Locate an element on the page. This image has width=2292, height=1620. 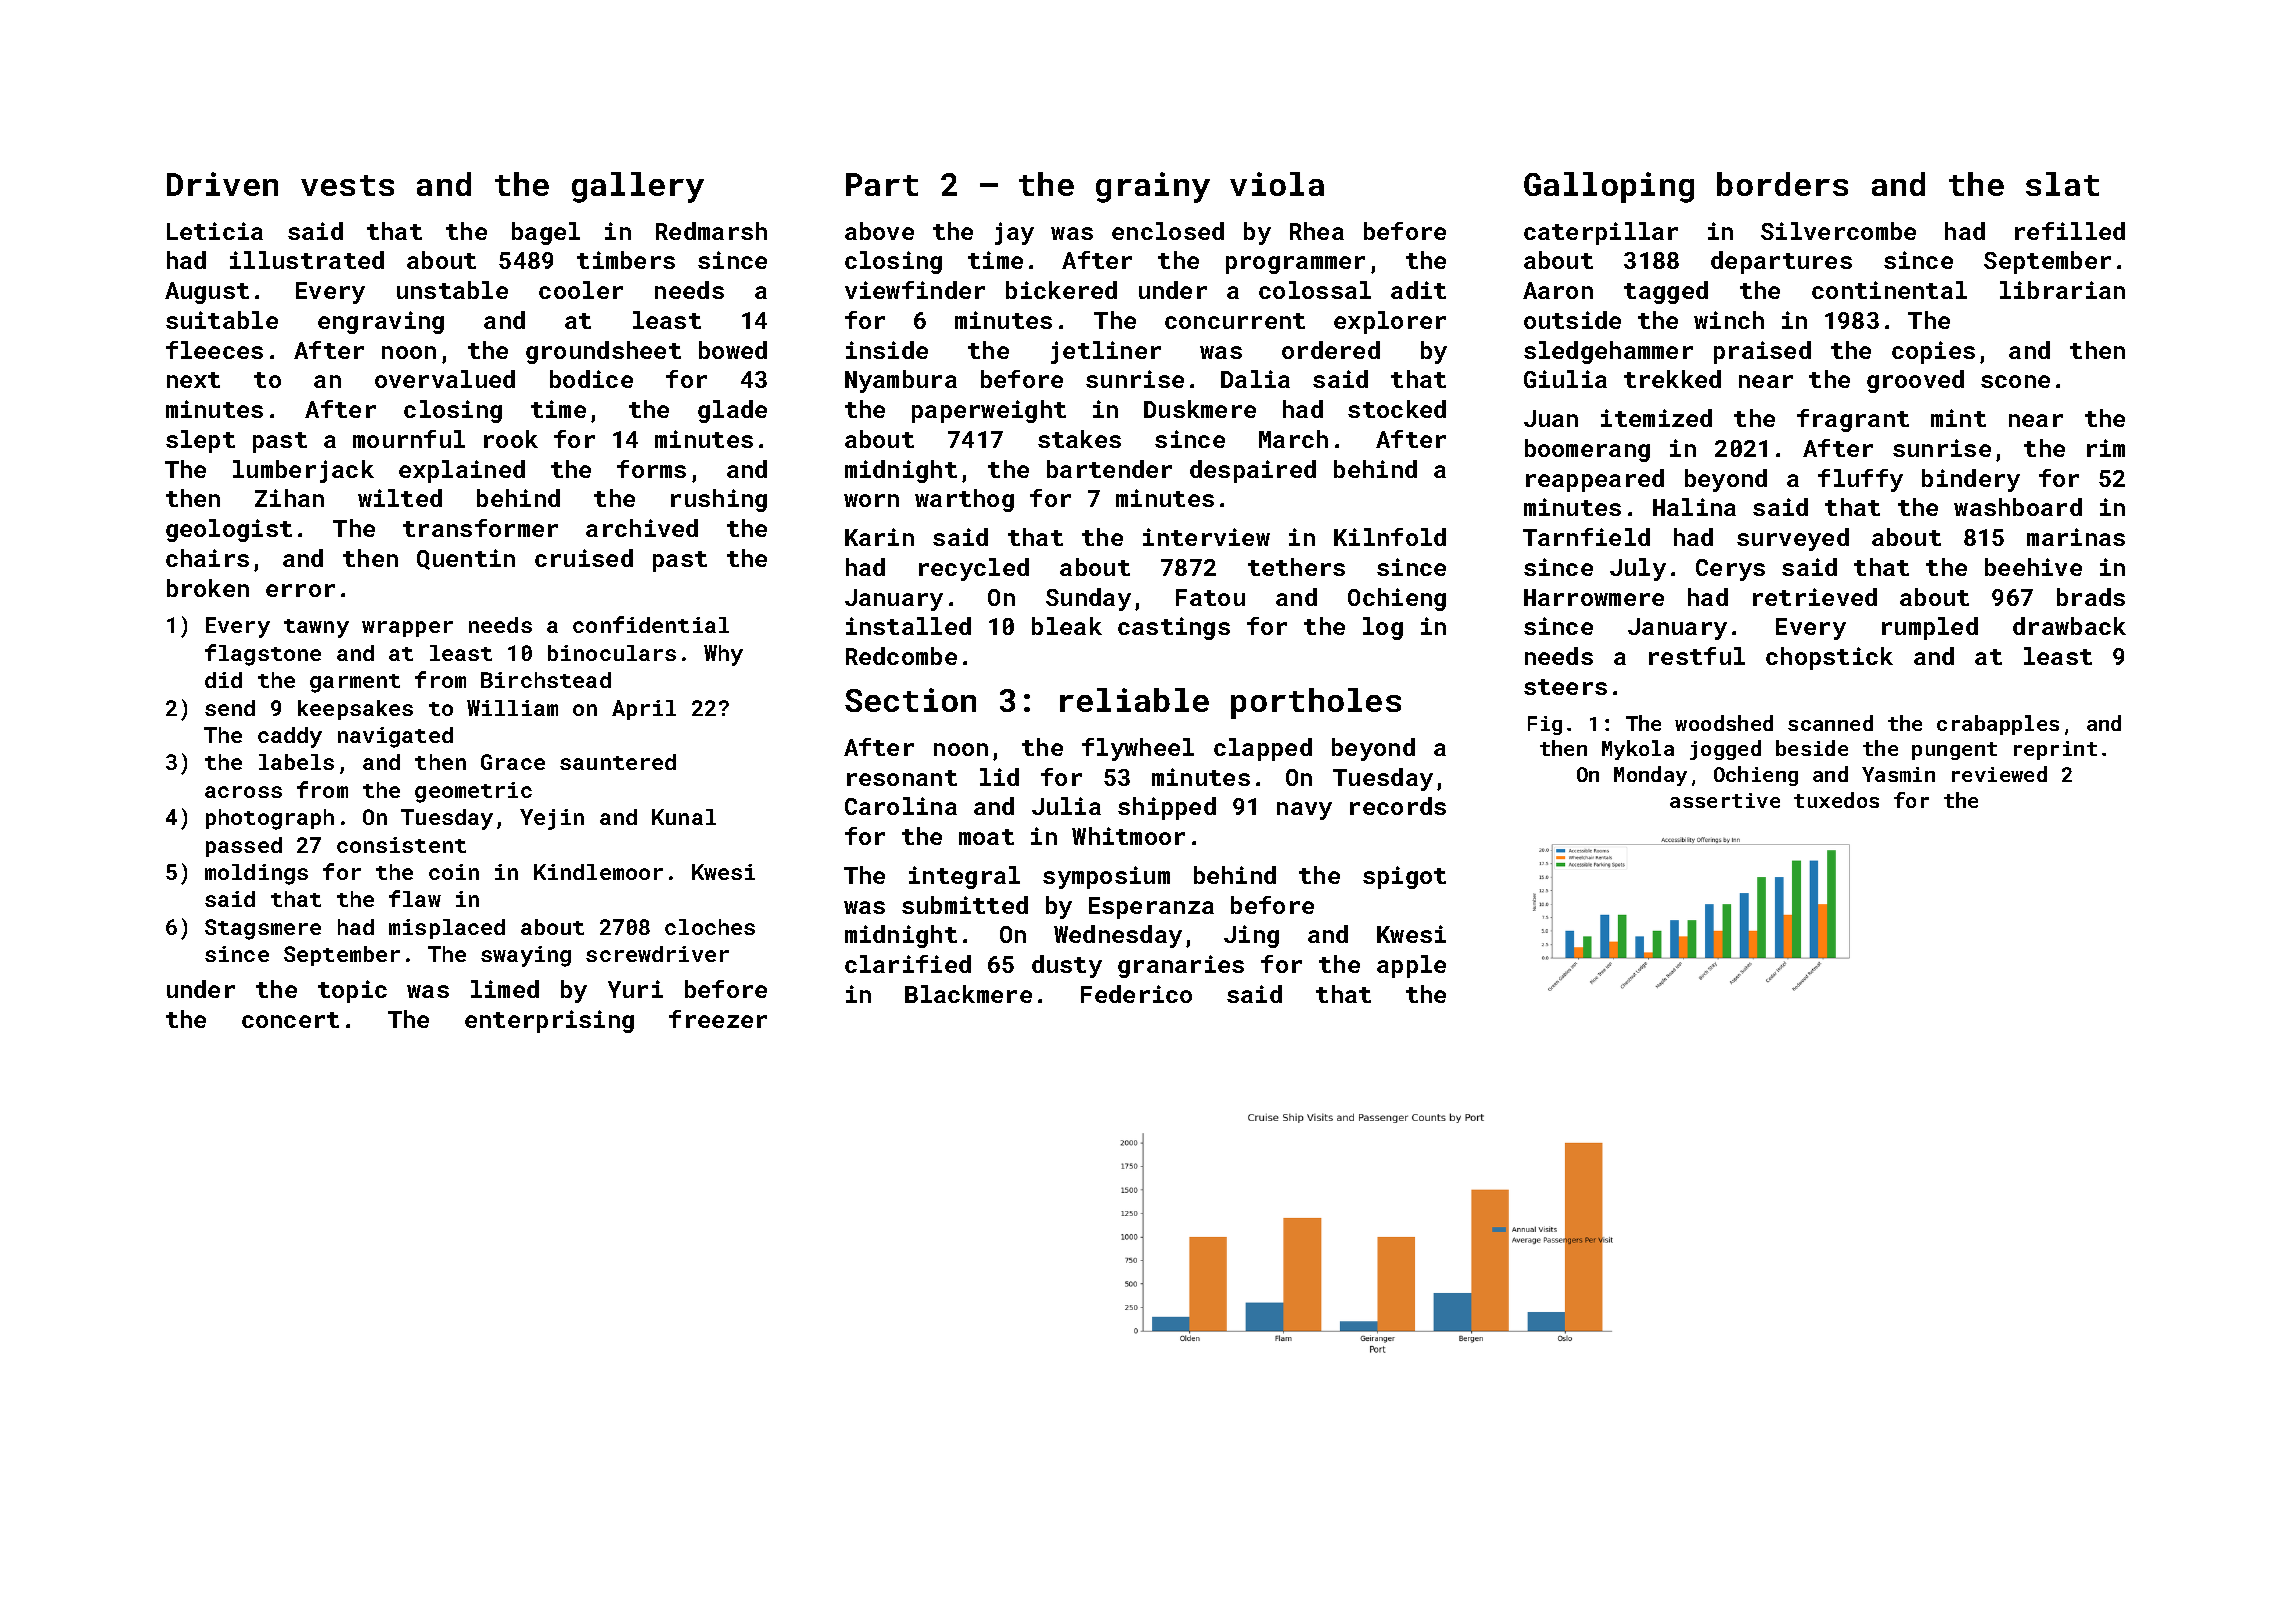
slat is located at coordinates (2062, 184).
